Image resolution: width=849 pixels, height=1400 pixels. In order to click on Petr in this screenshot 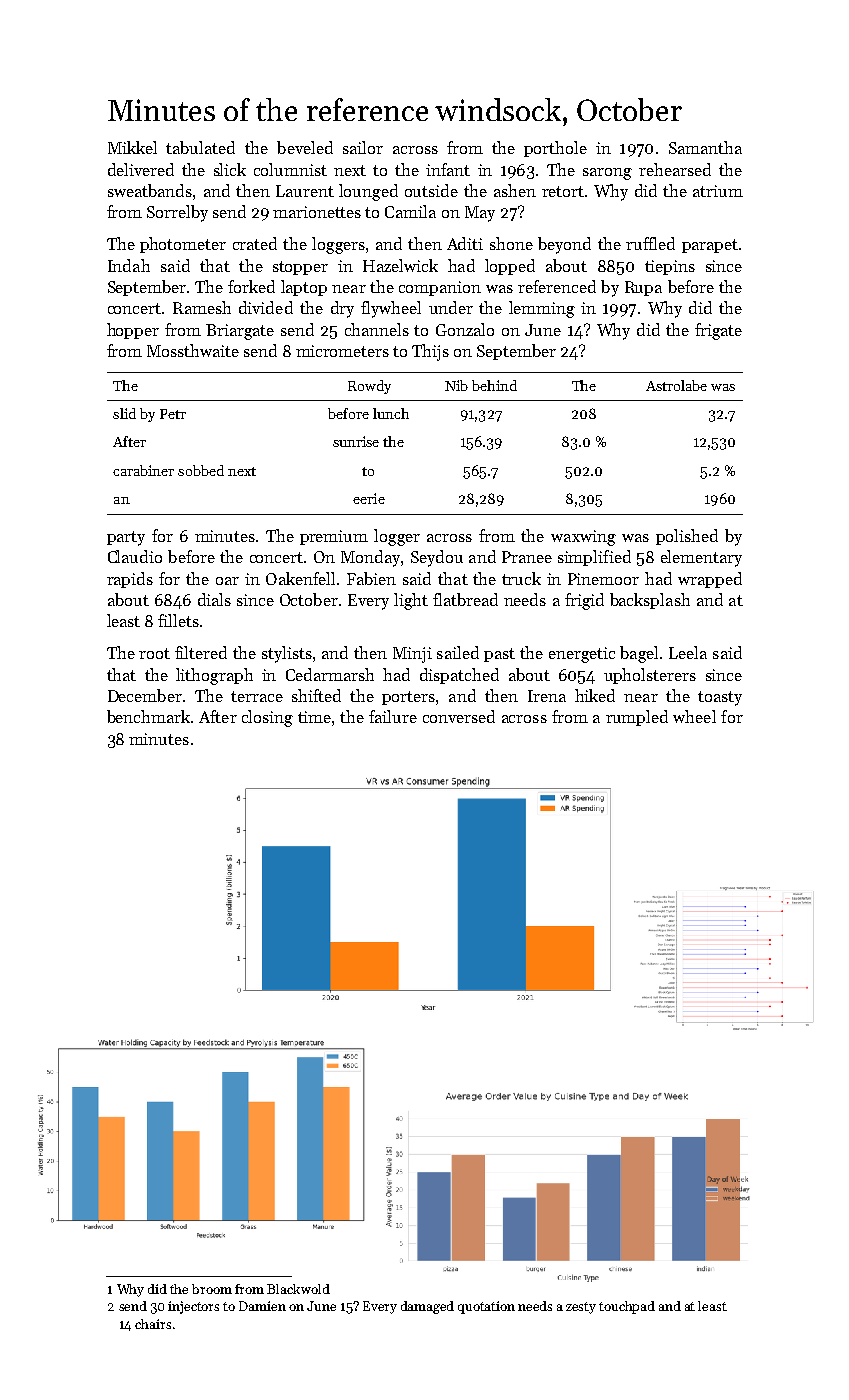, I will do `click(173, 414)`.
